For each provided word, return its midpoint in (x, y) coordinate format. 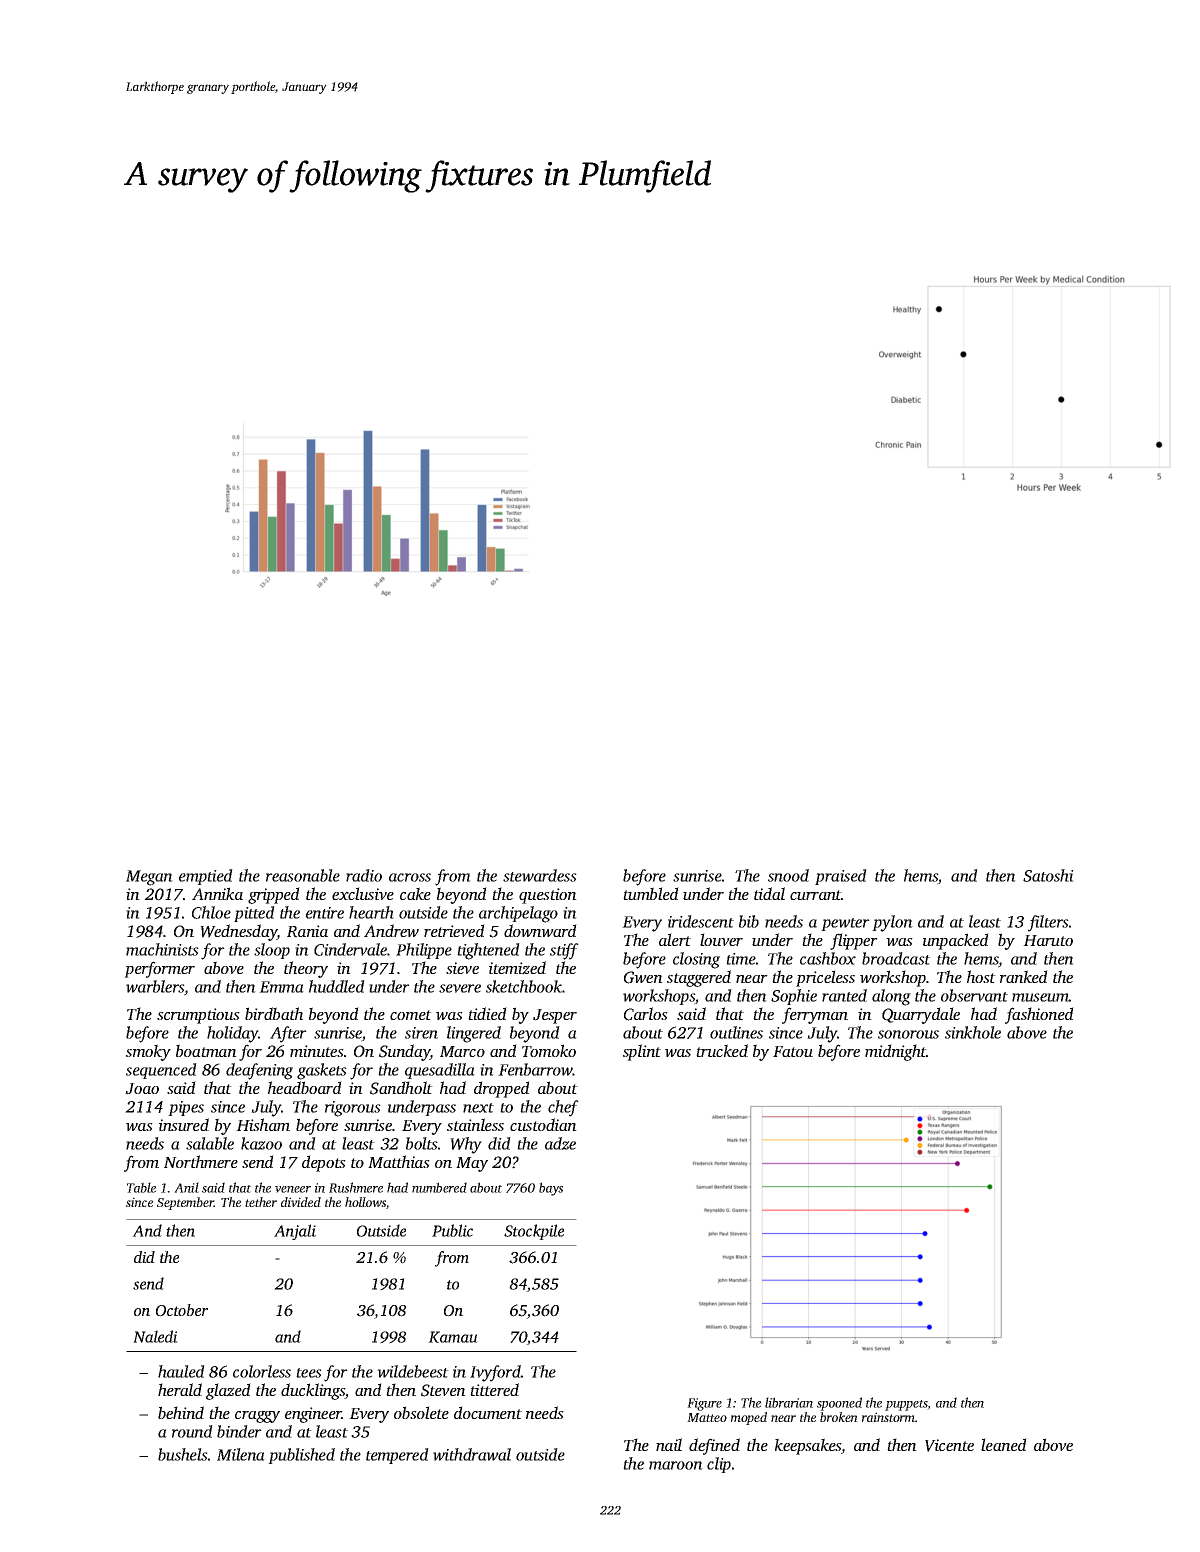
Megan (149, 878)
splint (642, 1052)
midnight (895, 1052)
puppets (906, 1405)
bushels (183, 1454)
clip (719, 1465)
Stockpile (534, 1232)
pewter (845, 924)
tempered (397, 1456)
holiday (233, 1034)
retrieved (454, 930)
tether (261, 1202)
